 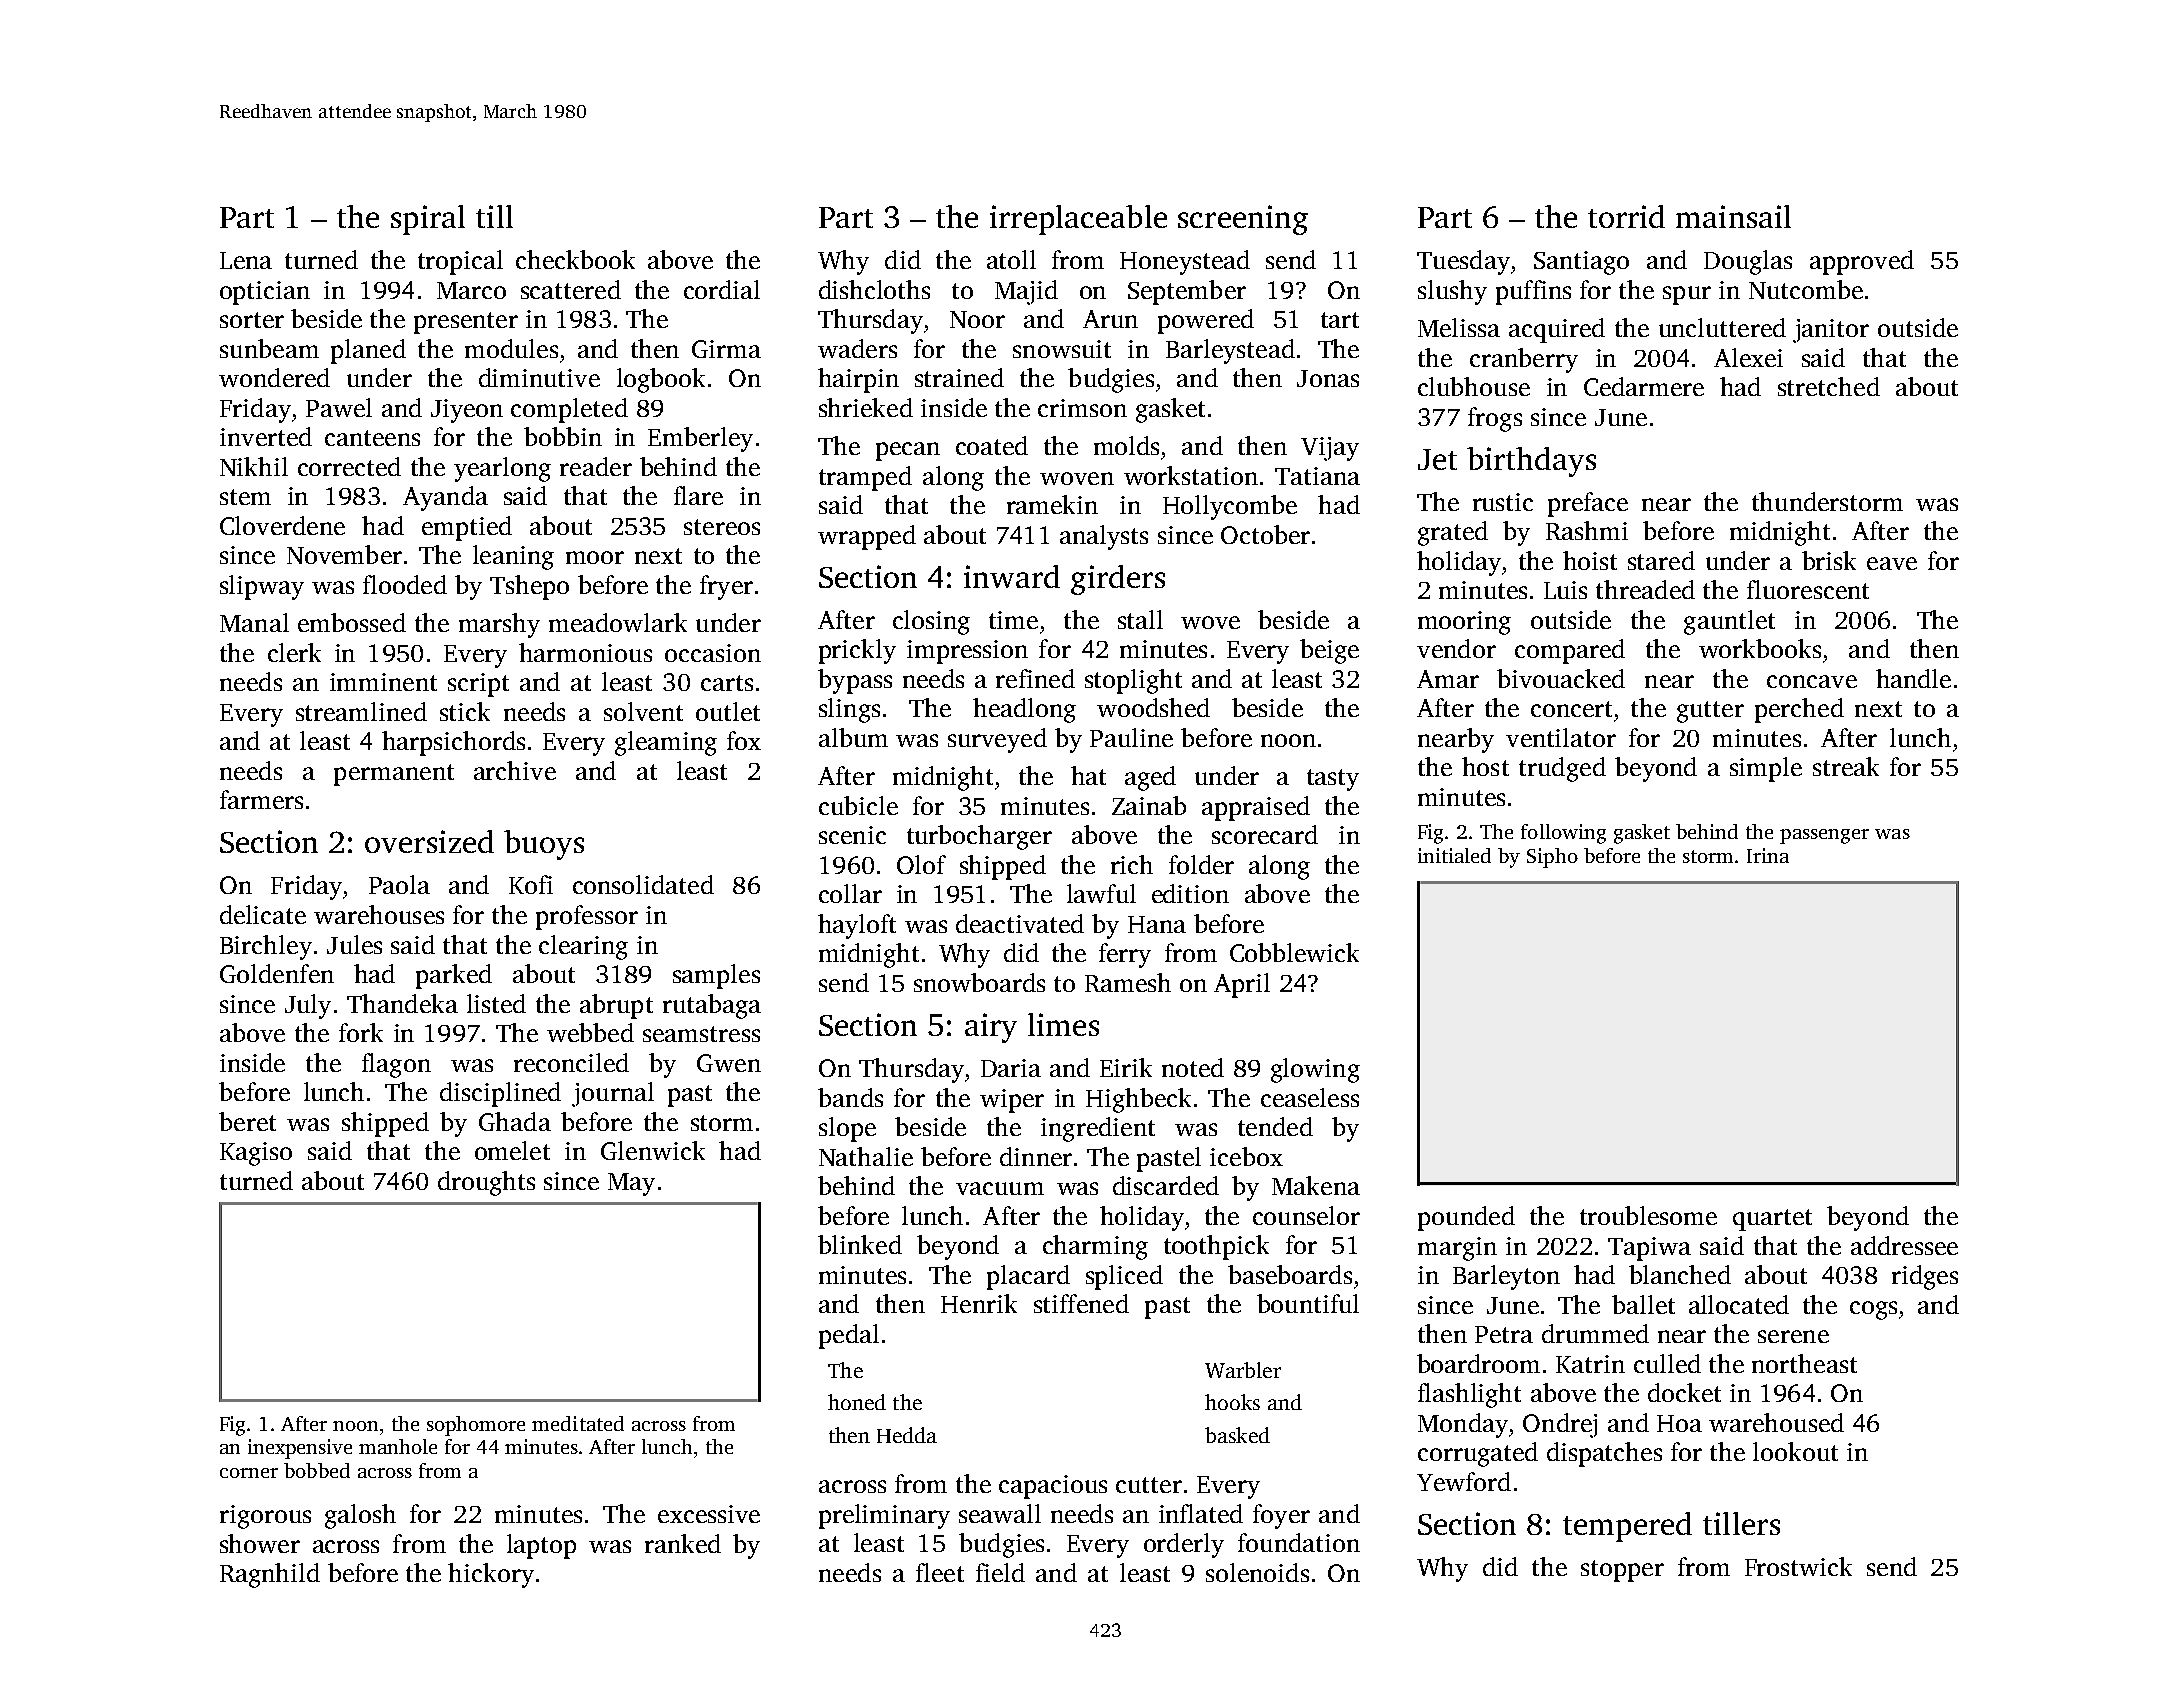 What do you see at coordinates (1257, 1572) in the screenshot?
I see `solenoids` at bounding box center [1257, 1572].
